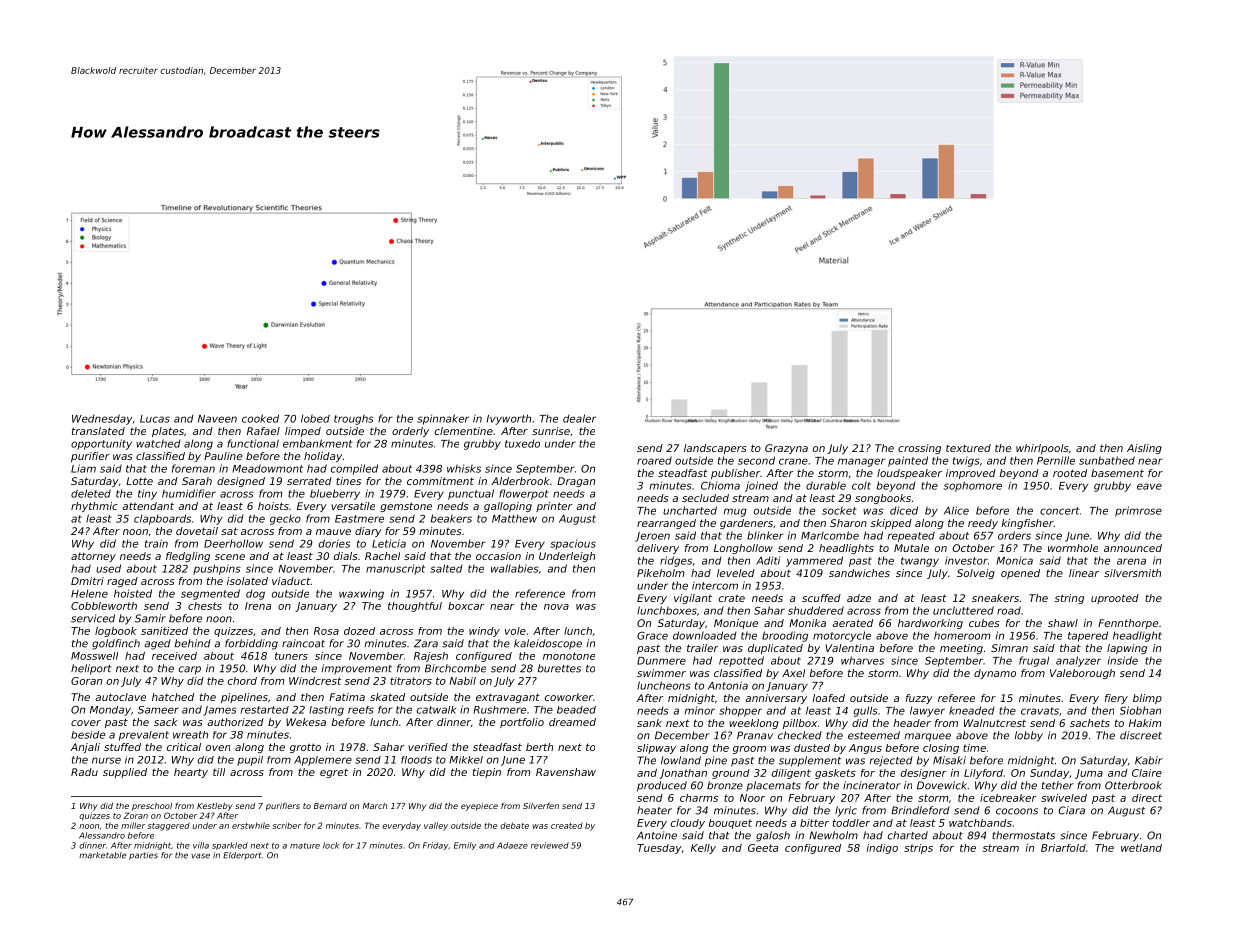  What do you see at coordinates (162, 519) in the document?
I see `clapboards` at bounding box center [162, 519].
